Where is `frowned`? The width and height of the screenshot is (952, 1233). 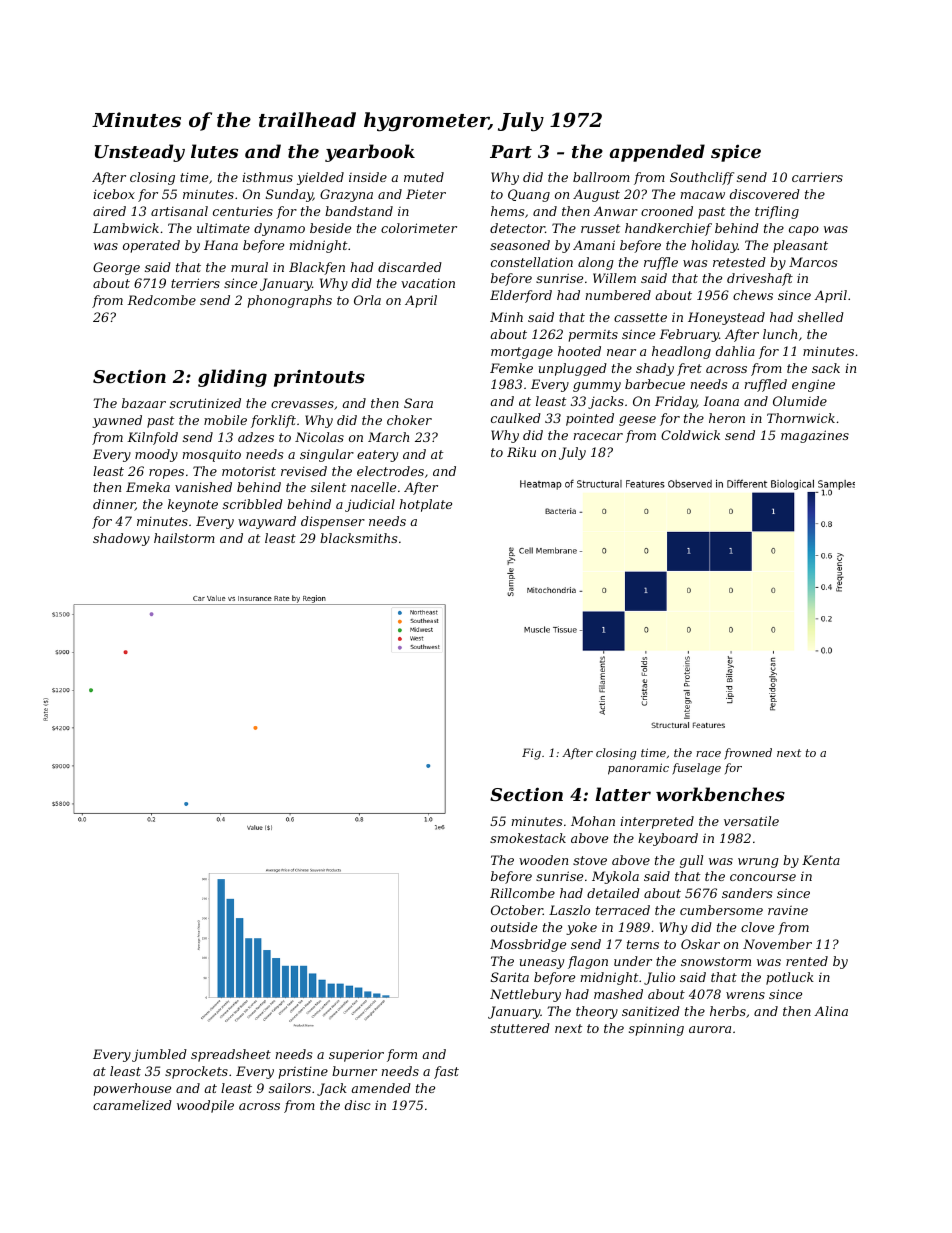
frowned is located at coordinates (748, 754).
